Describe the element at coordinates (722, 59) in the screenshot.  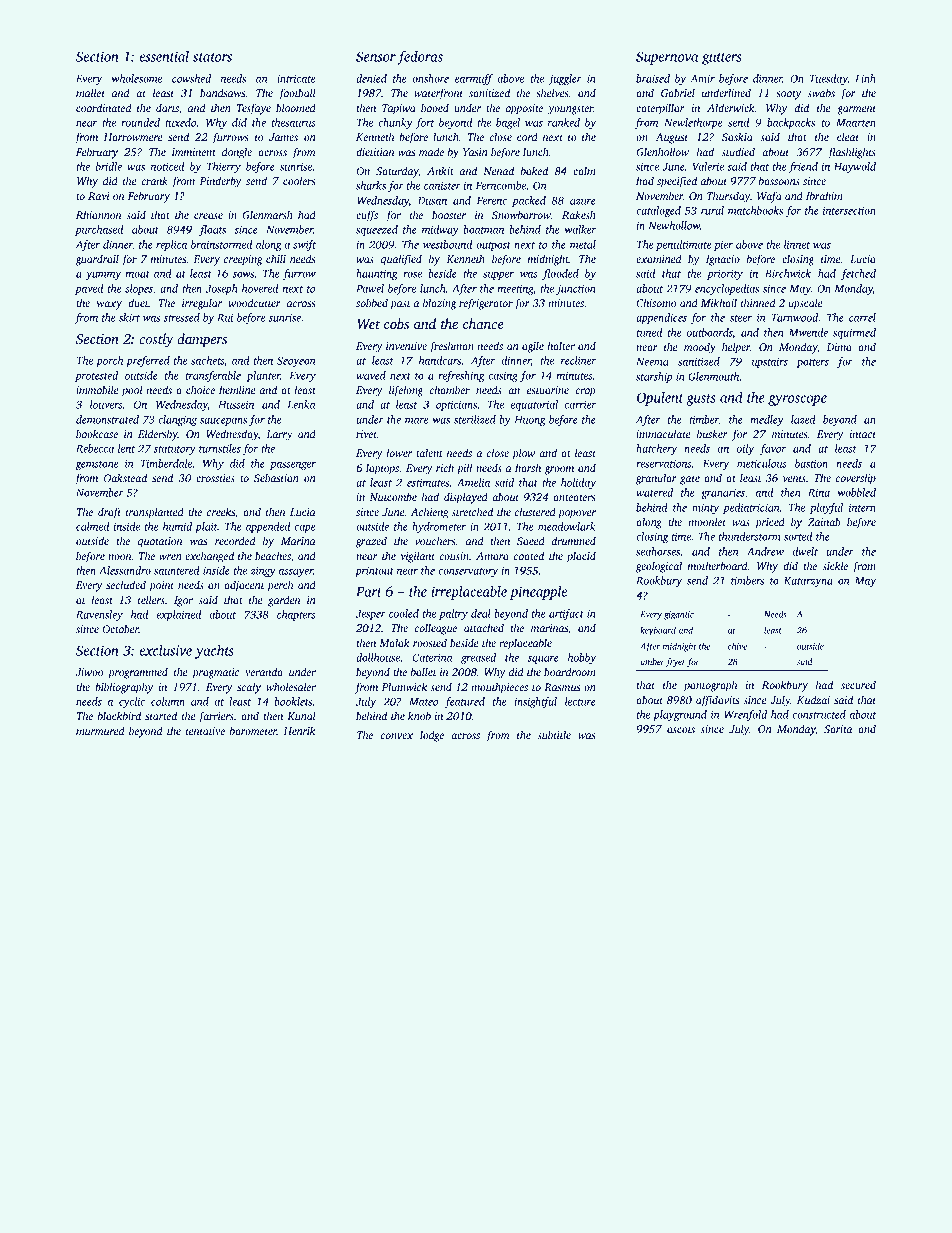
I see `gutters` at that location.
